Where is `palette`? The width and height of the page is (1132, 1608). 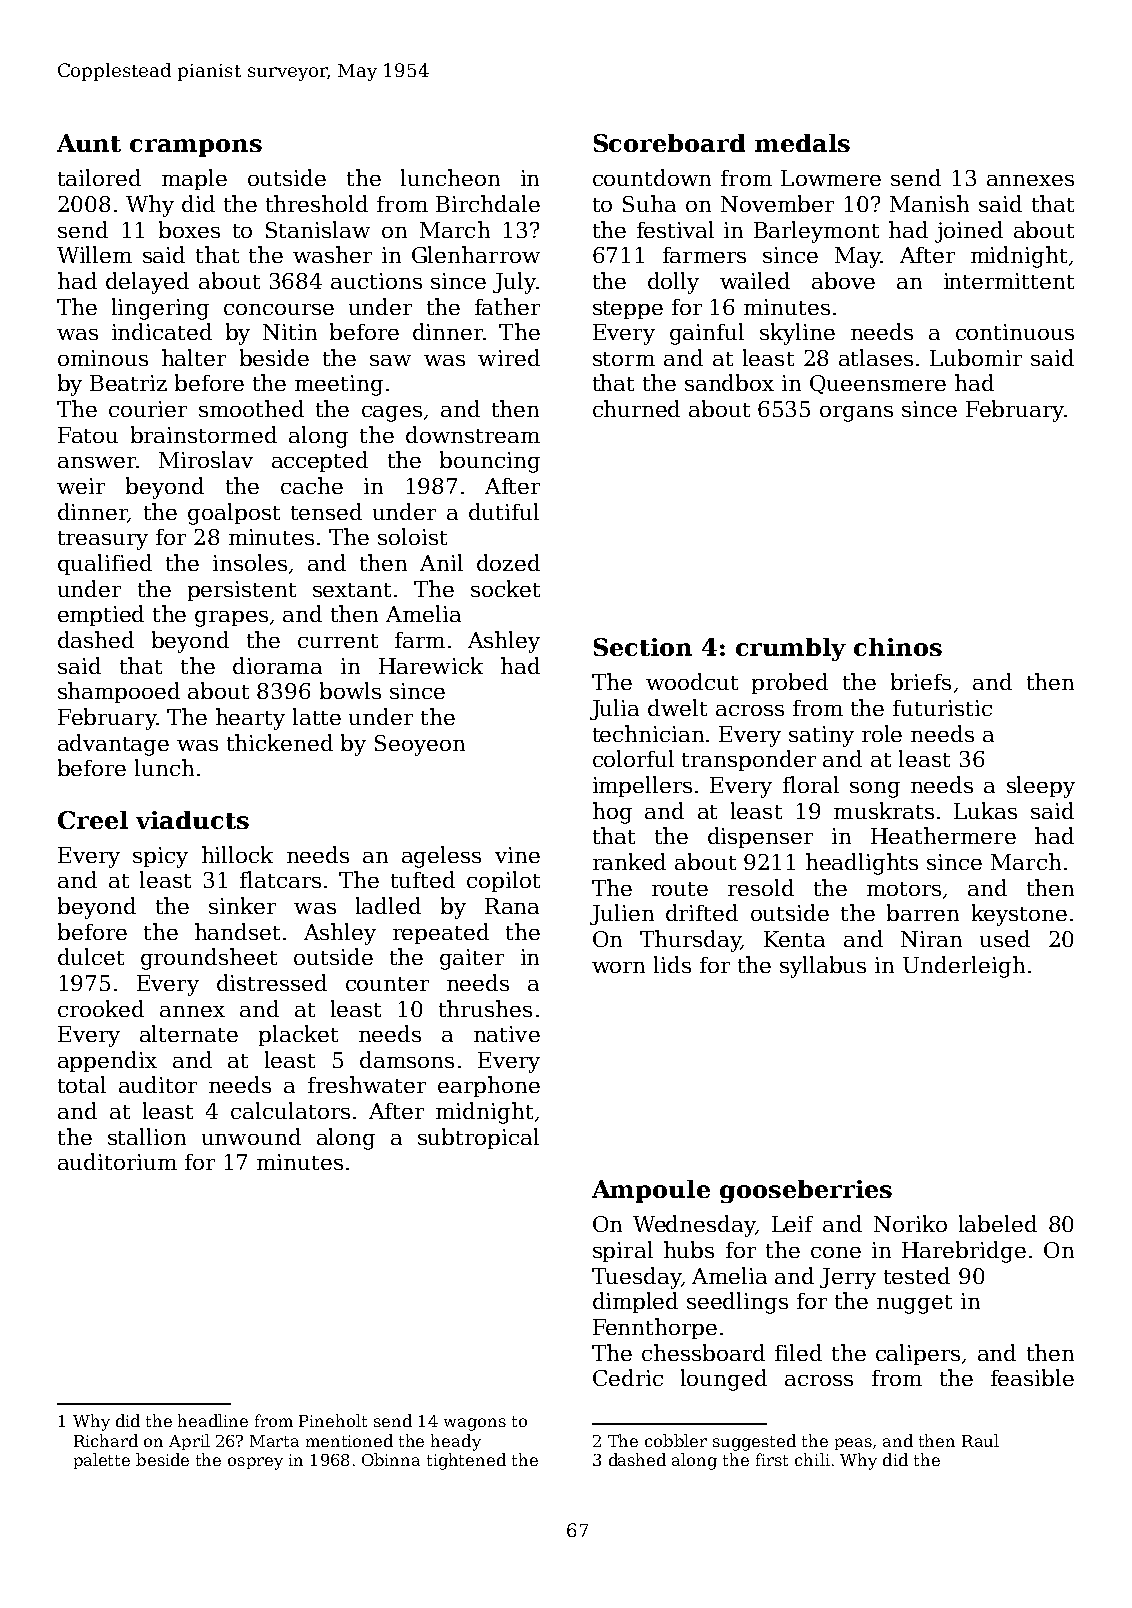
palette is located at coordinates (102, 1461).
